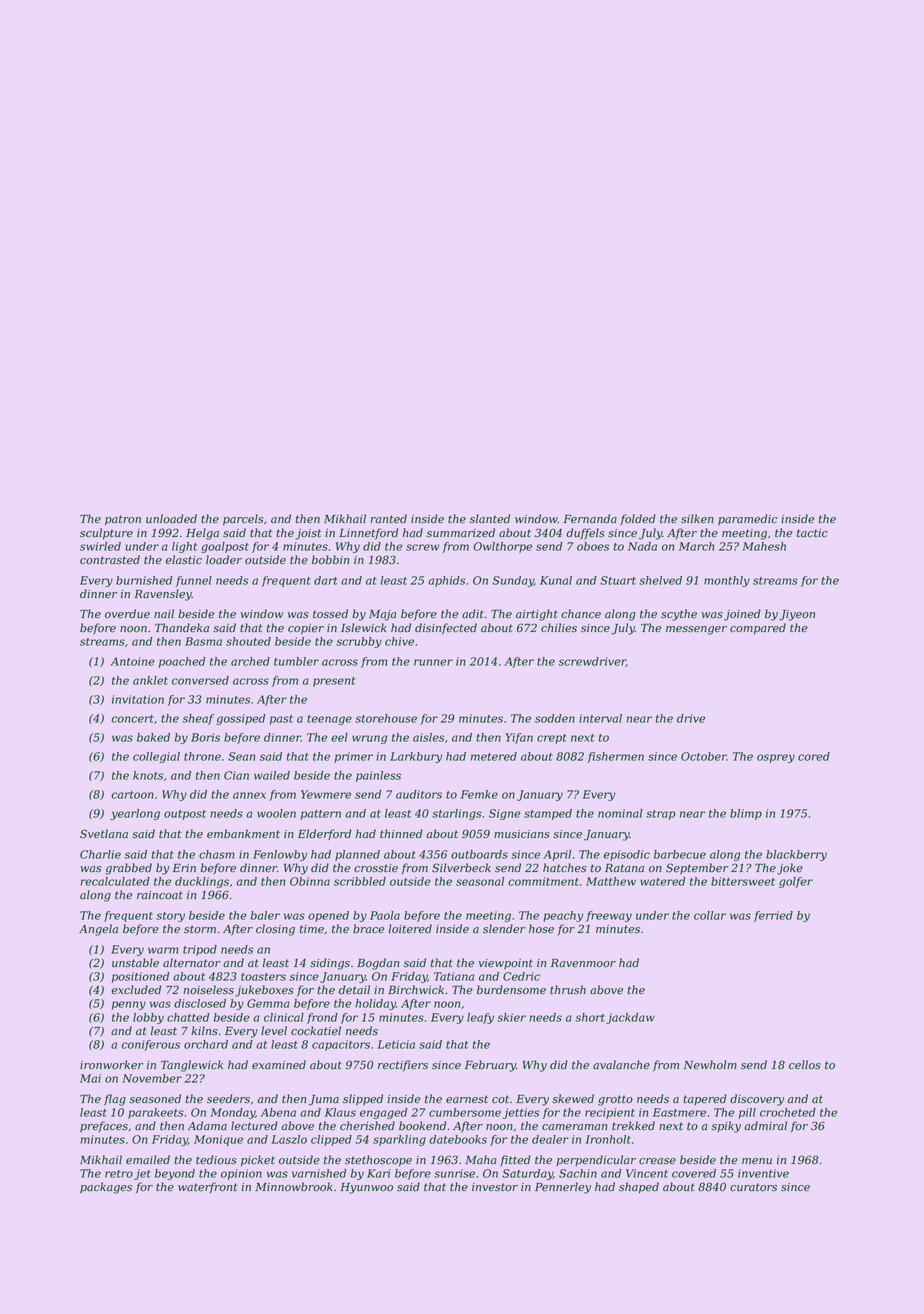 The width and height of the image is (924, 1314). What do you see at coordinates (403, 1065) in the image?
I see `rectifiers` at bounding box center [403, 1065].
